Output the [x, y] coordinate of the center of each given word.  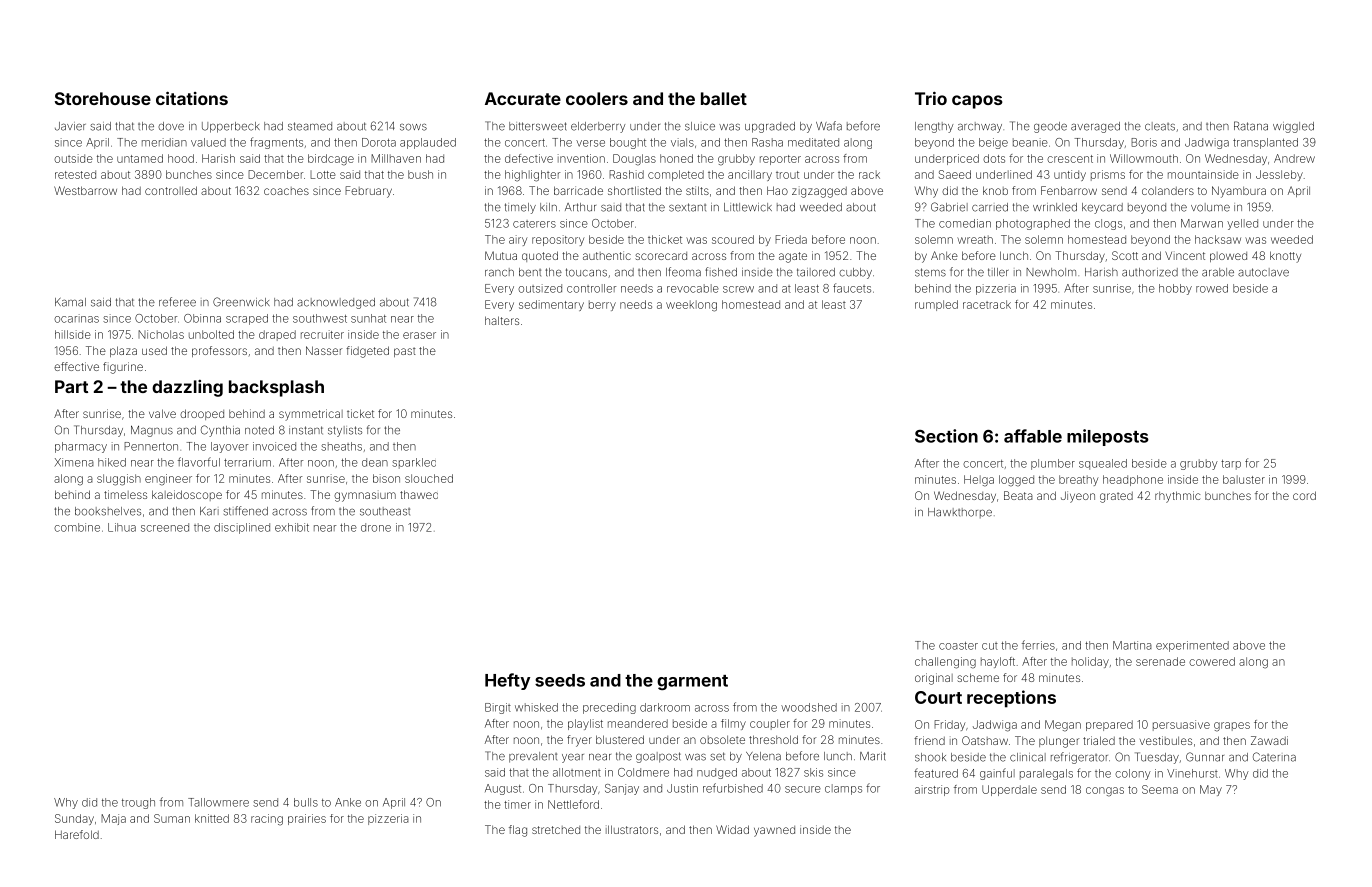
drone [376, 527]
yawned [774, 831]
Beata [1018, 495]
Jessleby [1279, 175]
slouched [429, 478]
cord [1304, 495]
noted [259, 430]
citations [192, 98]
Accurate [523, 98]
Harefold [77, 834]
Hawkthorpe [960, 513]
